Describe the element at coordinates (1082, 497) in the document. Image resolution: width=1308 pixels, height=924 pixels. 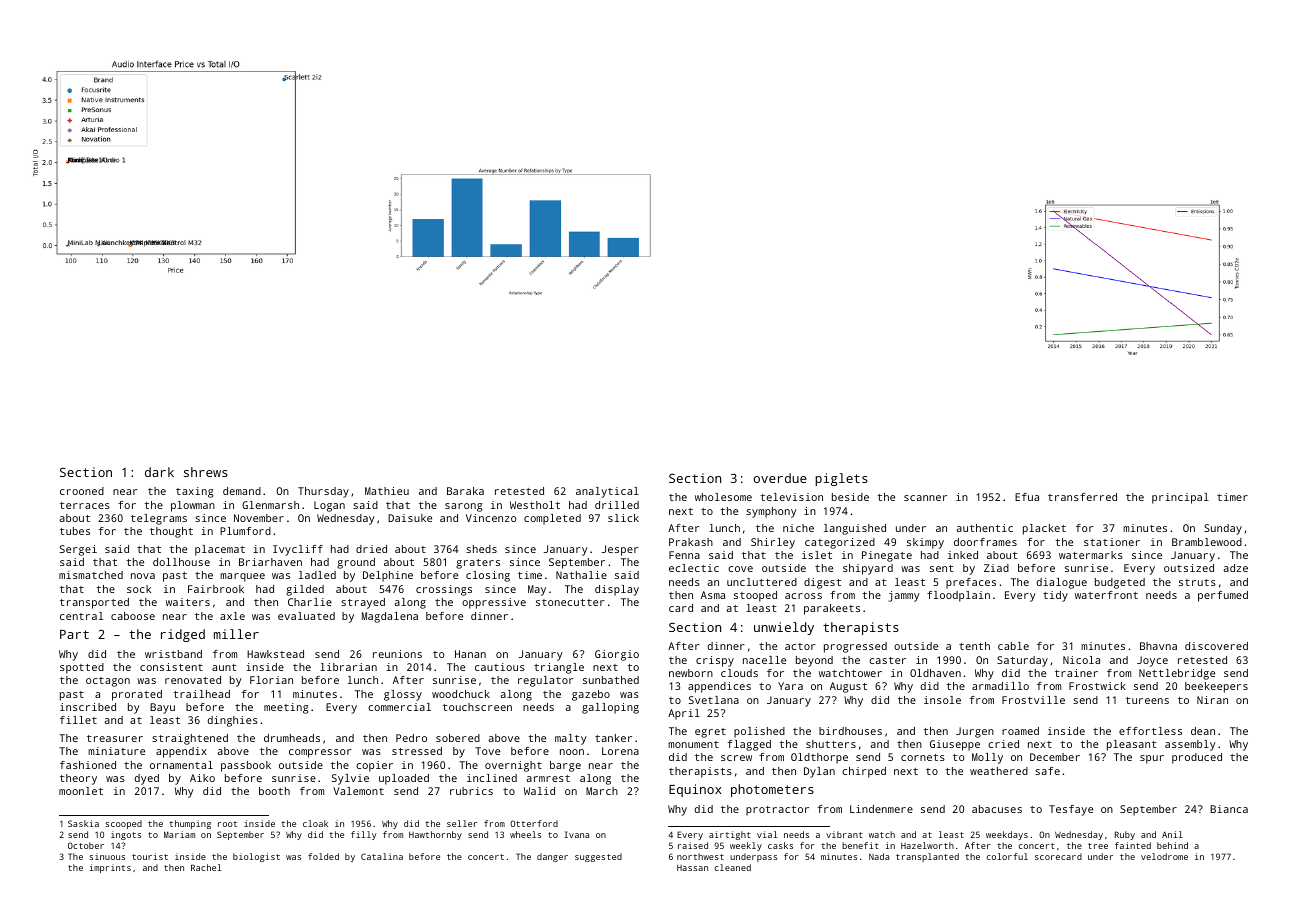
I see `transferred` at that location.
